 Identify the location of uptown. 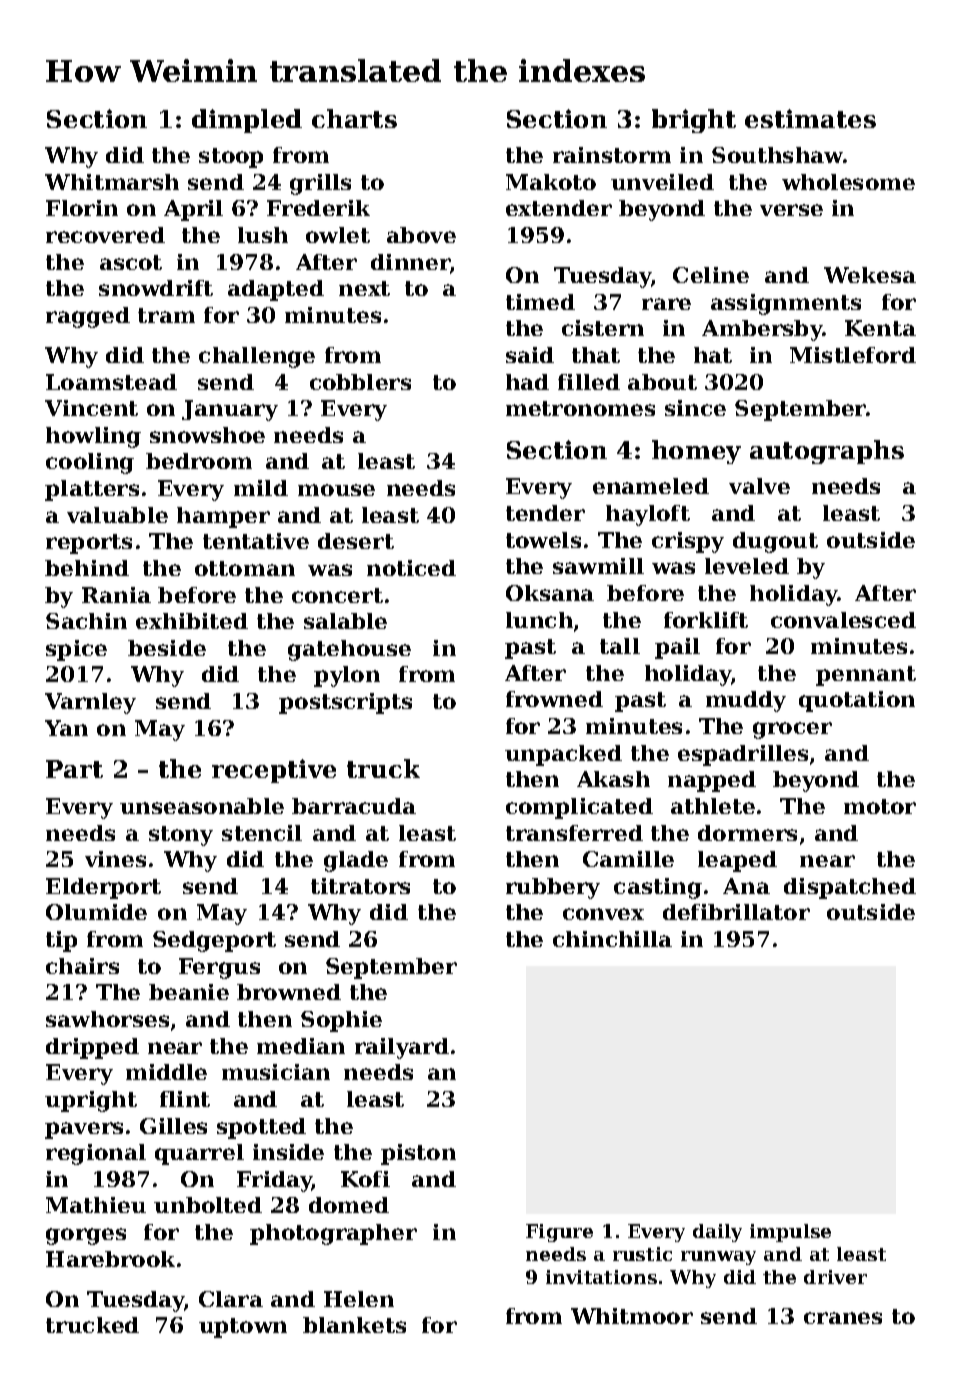
(243, 1328).
